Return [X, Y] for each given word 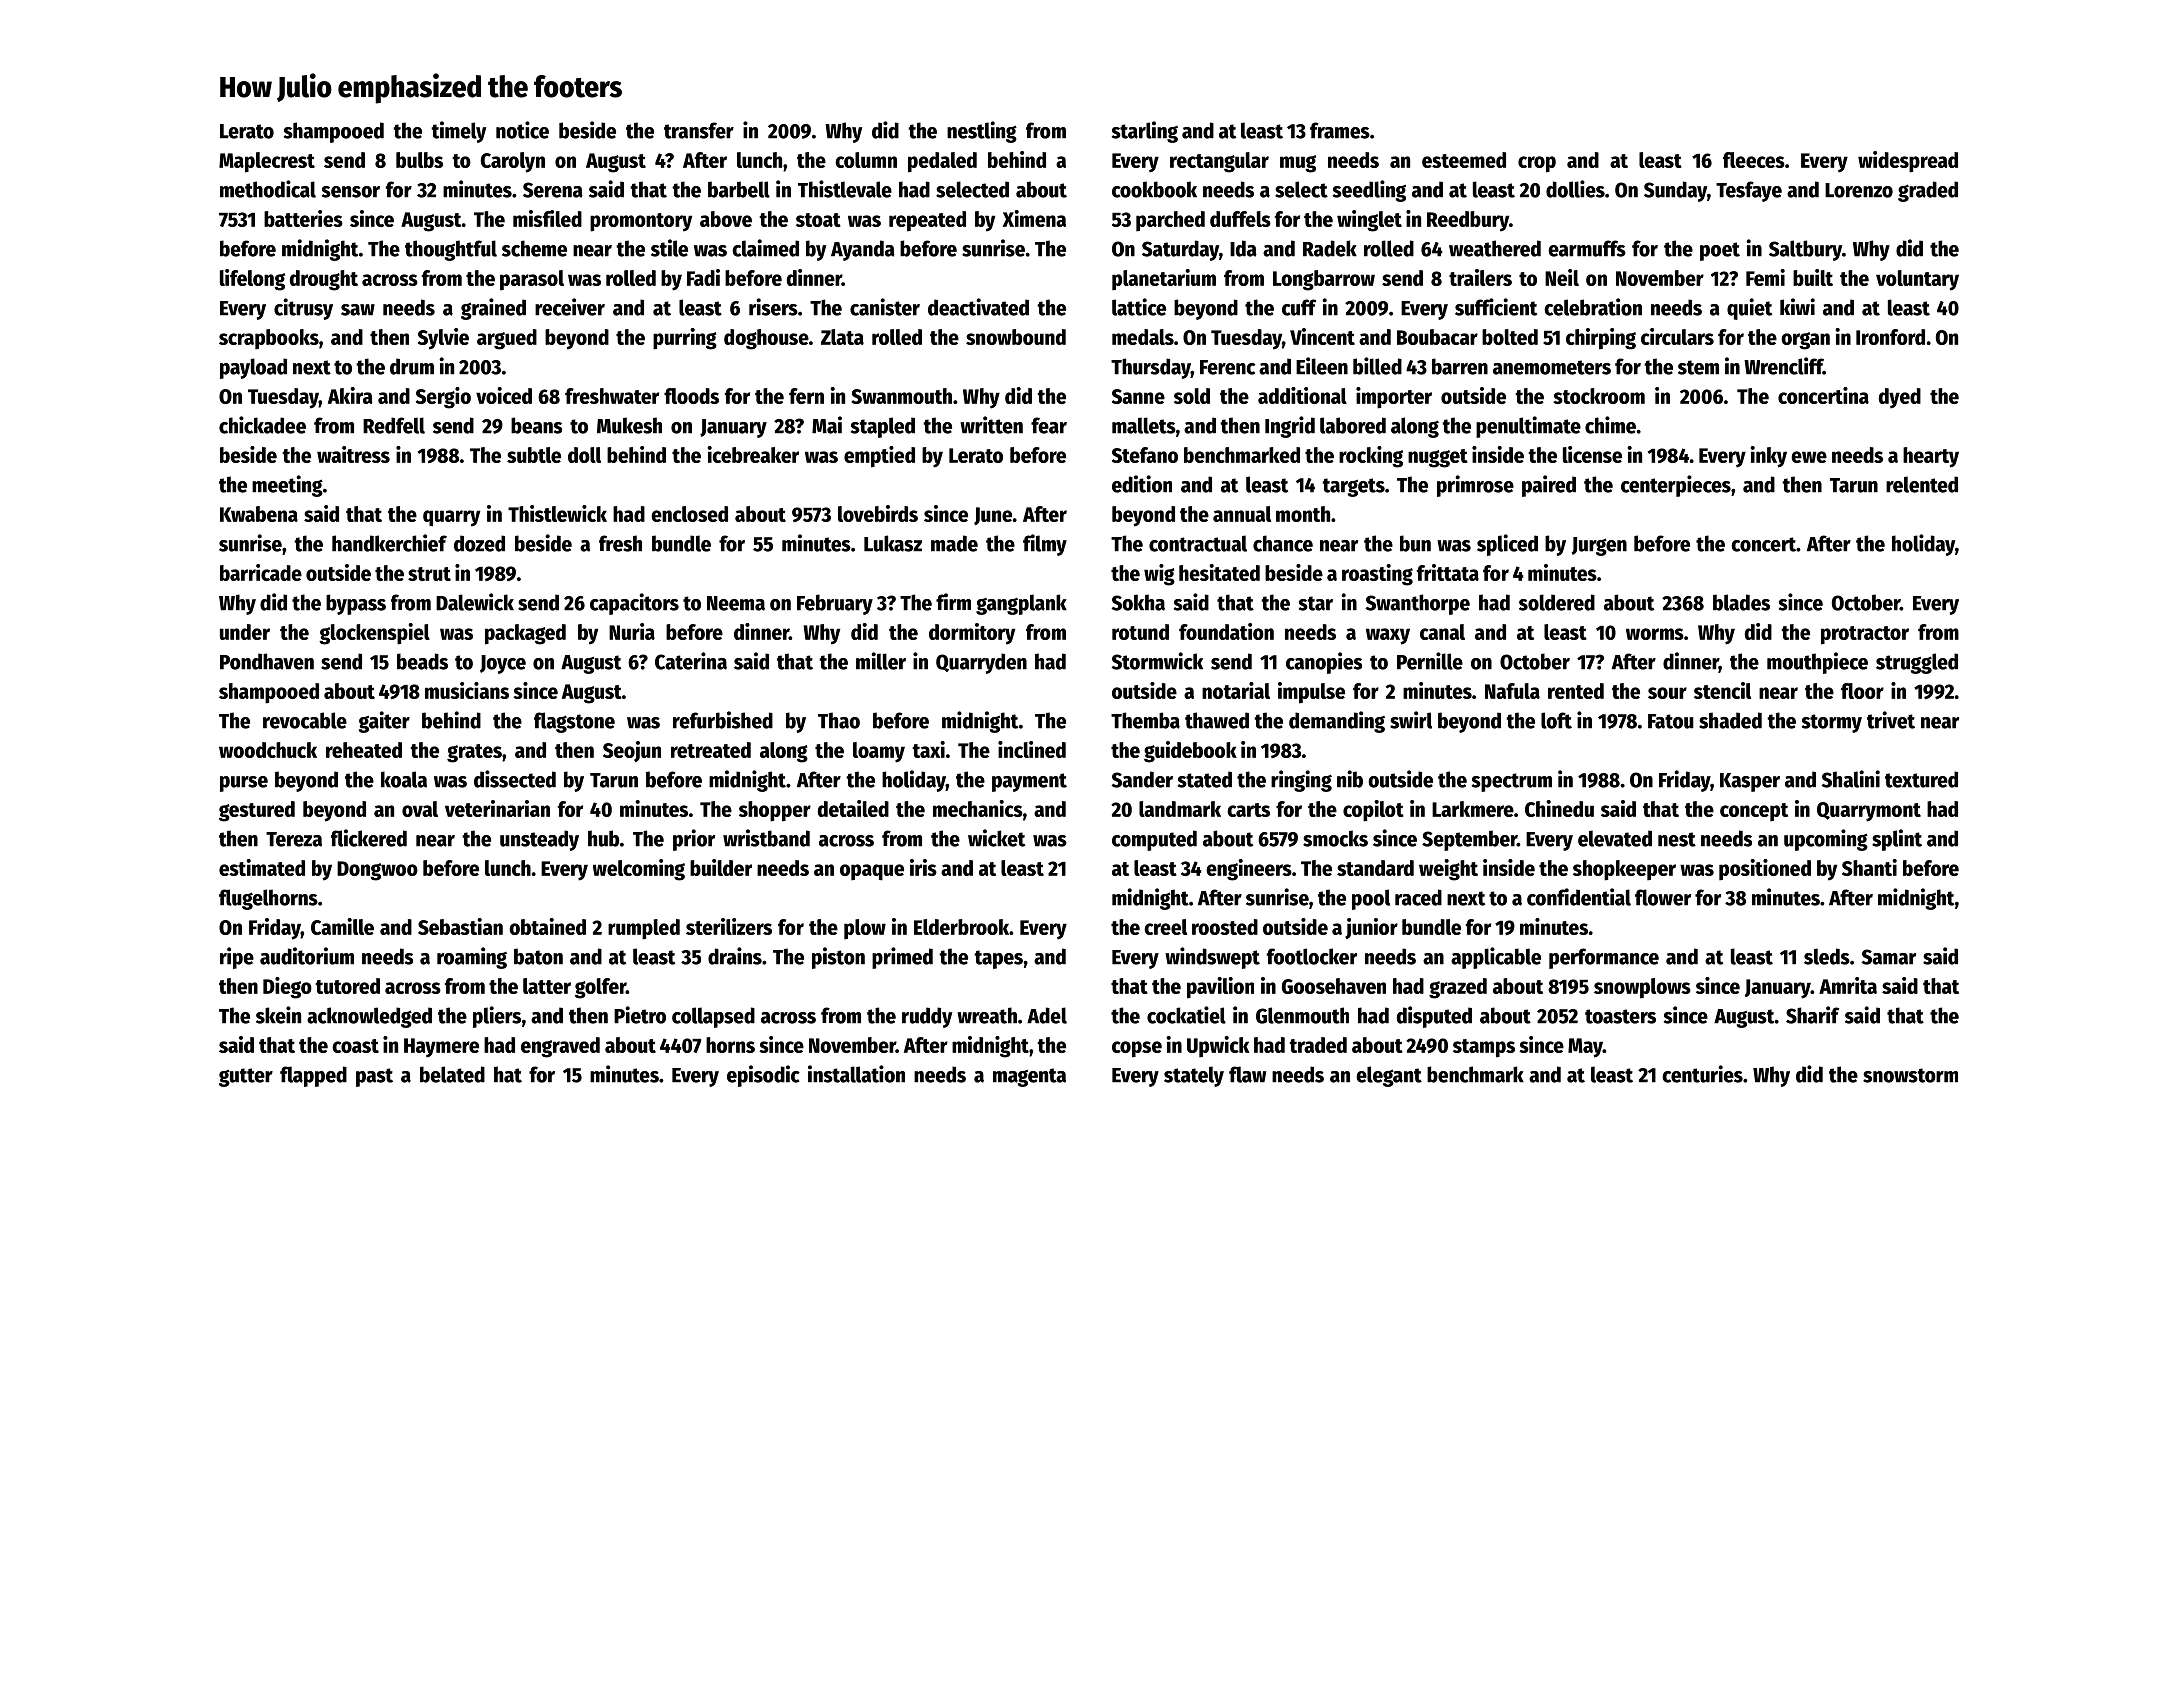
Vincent [1322, 336]
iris [923, 867]
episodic [763, 1076]
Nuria [632, 631]
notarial [1236, 690]
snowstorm [1910, 1075]
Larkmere [1473, 809]
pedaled [942, 162]
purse [244, 784]
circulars [1677, 336]
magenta [1029, 1077]
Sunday [1675, 191]
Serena [553, 190]
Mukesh [629, 425]
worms [1655, 634]
